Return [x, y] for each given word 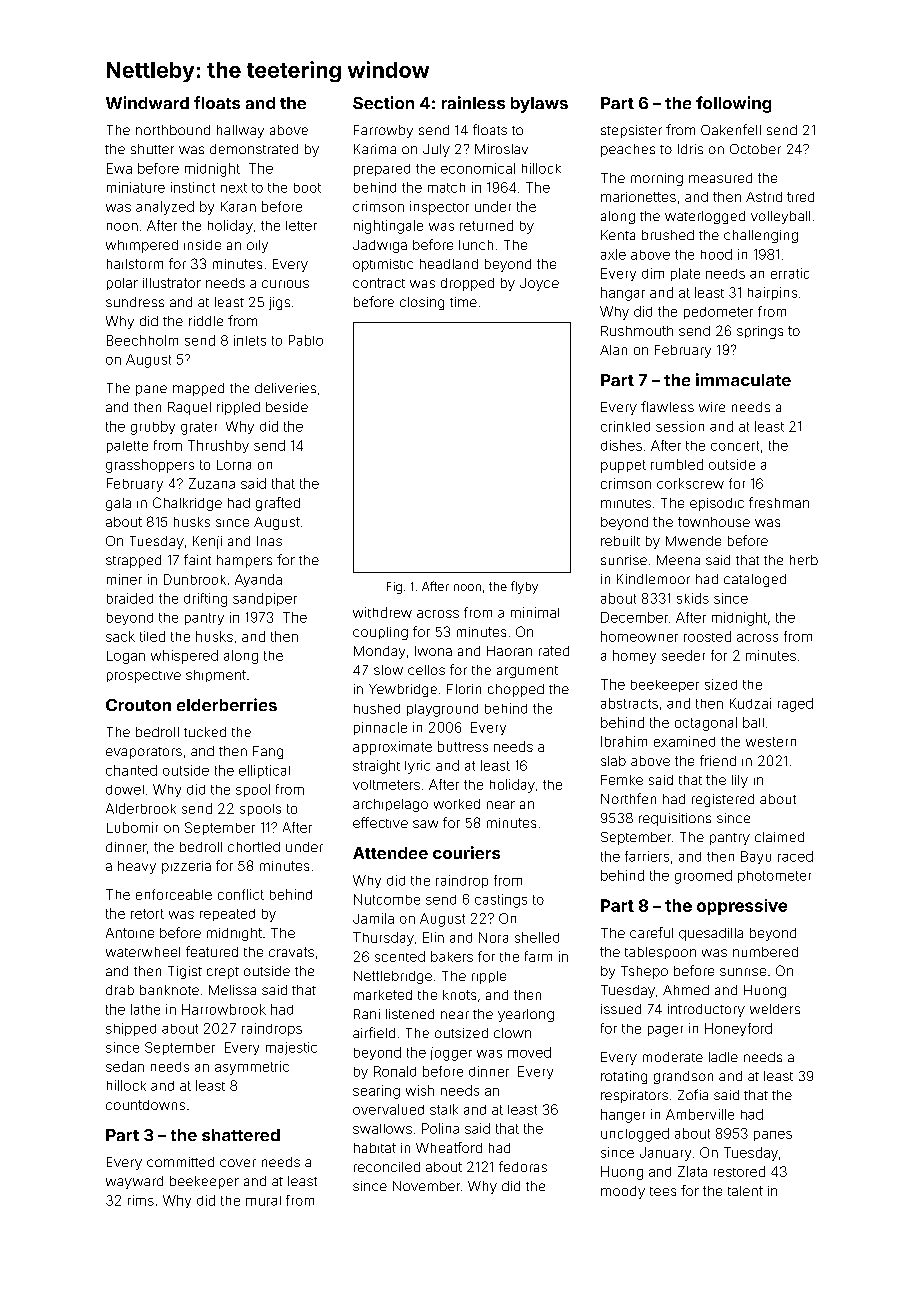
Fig [394, 588]
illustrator [172, 283]
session [680, 426]
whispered [184, 657]
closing [422, 303]
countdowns [145, 1105]
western [771, 742]
